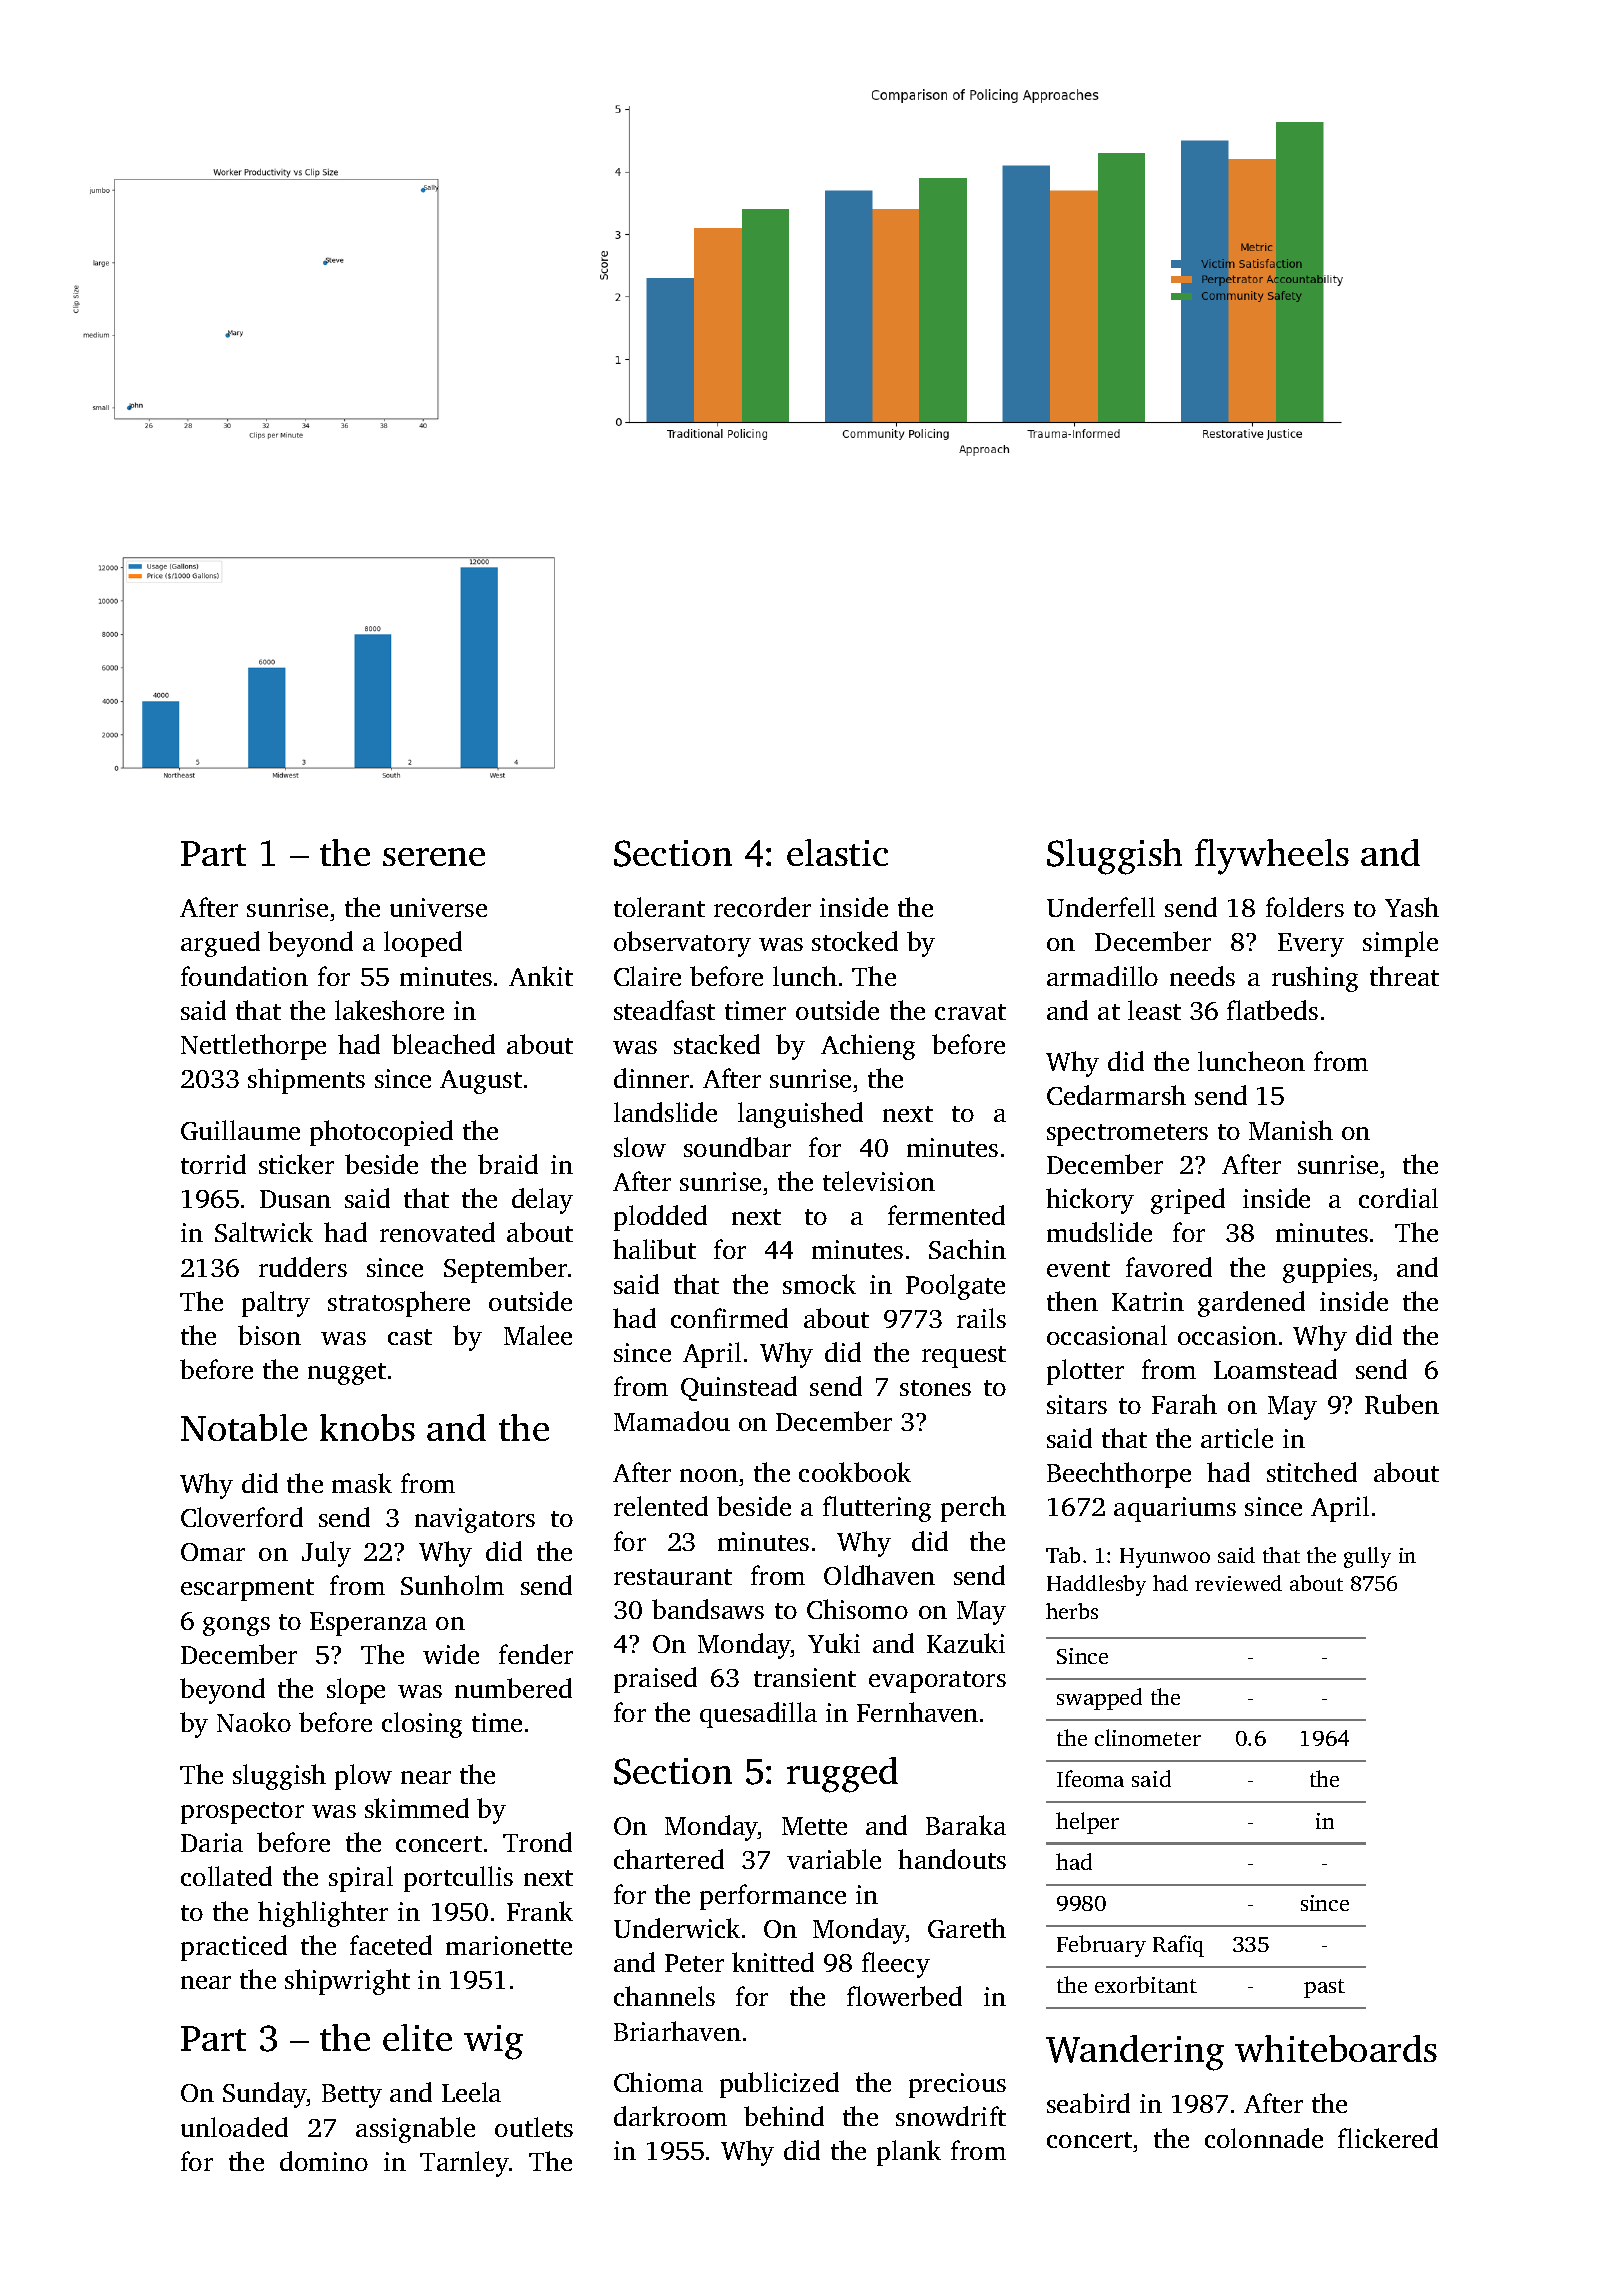 This screenshot has height=2292, width=1620. What do you see at coordinates (434, 857) in the screenshot?
I see `serene` at bounding box center [434, 857].
